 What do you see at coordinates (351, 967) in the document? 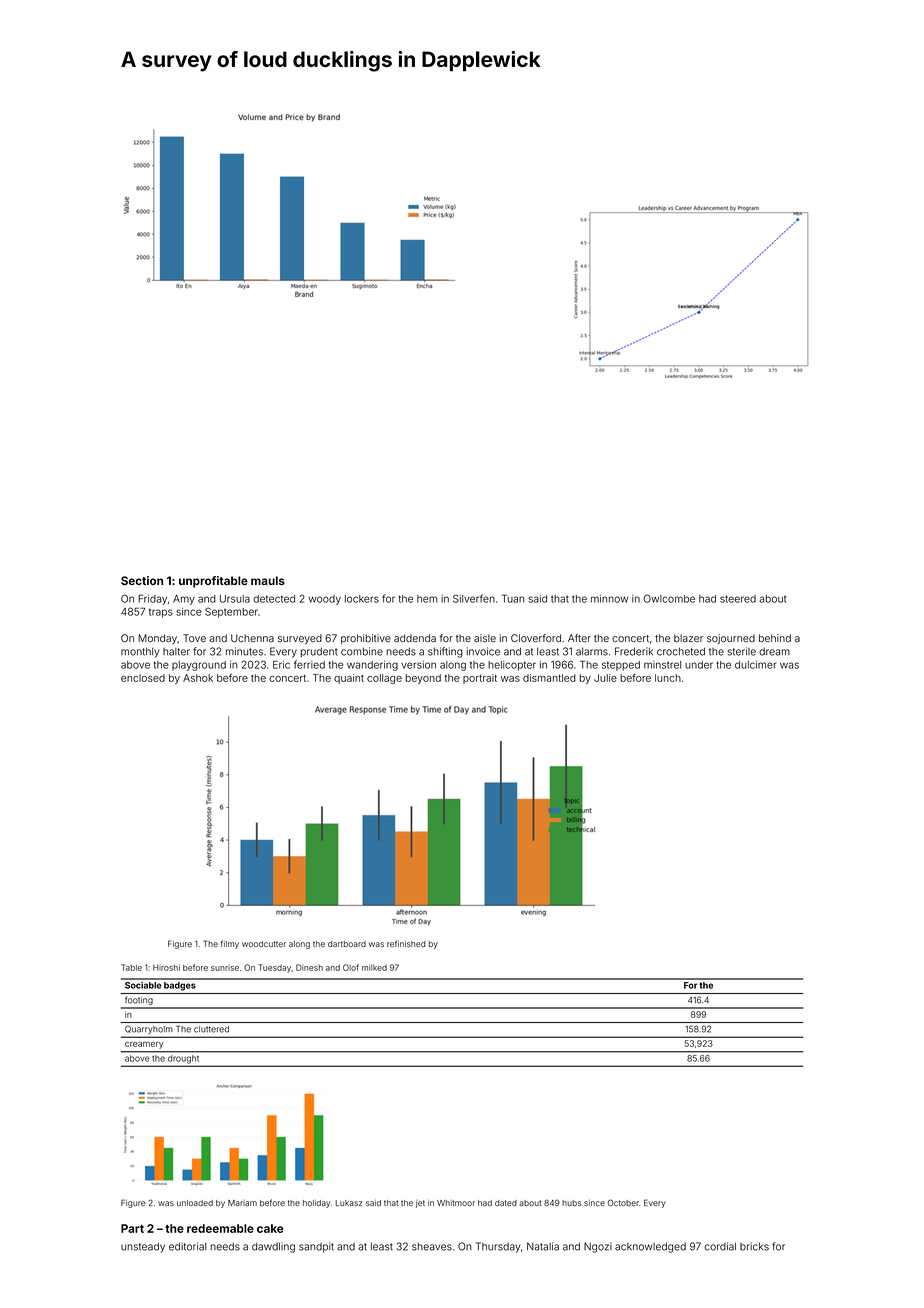
I see `Olof` at bounding box center [351, 967].
